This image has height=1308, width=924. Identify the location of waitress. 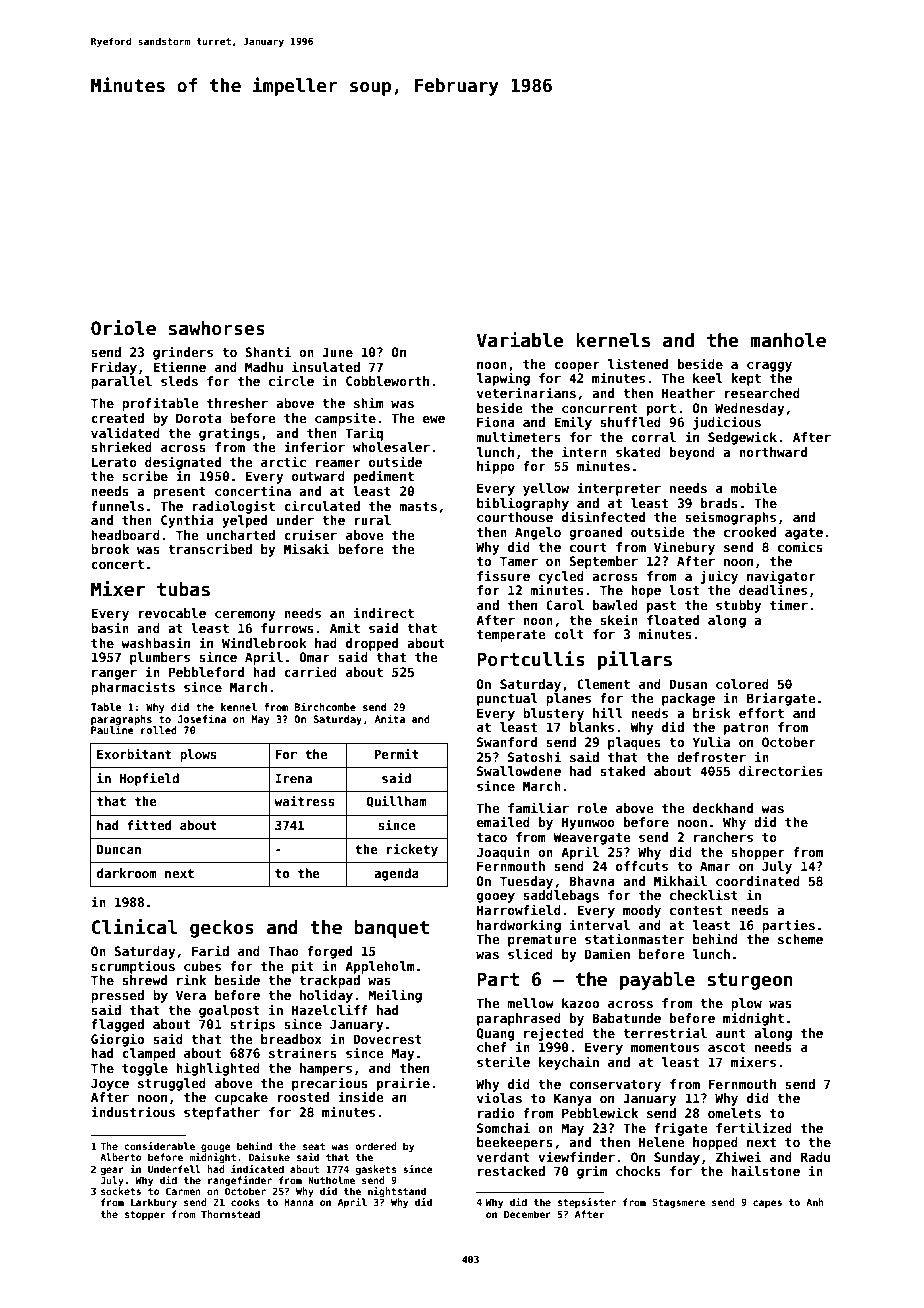
(304, 801).
